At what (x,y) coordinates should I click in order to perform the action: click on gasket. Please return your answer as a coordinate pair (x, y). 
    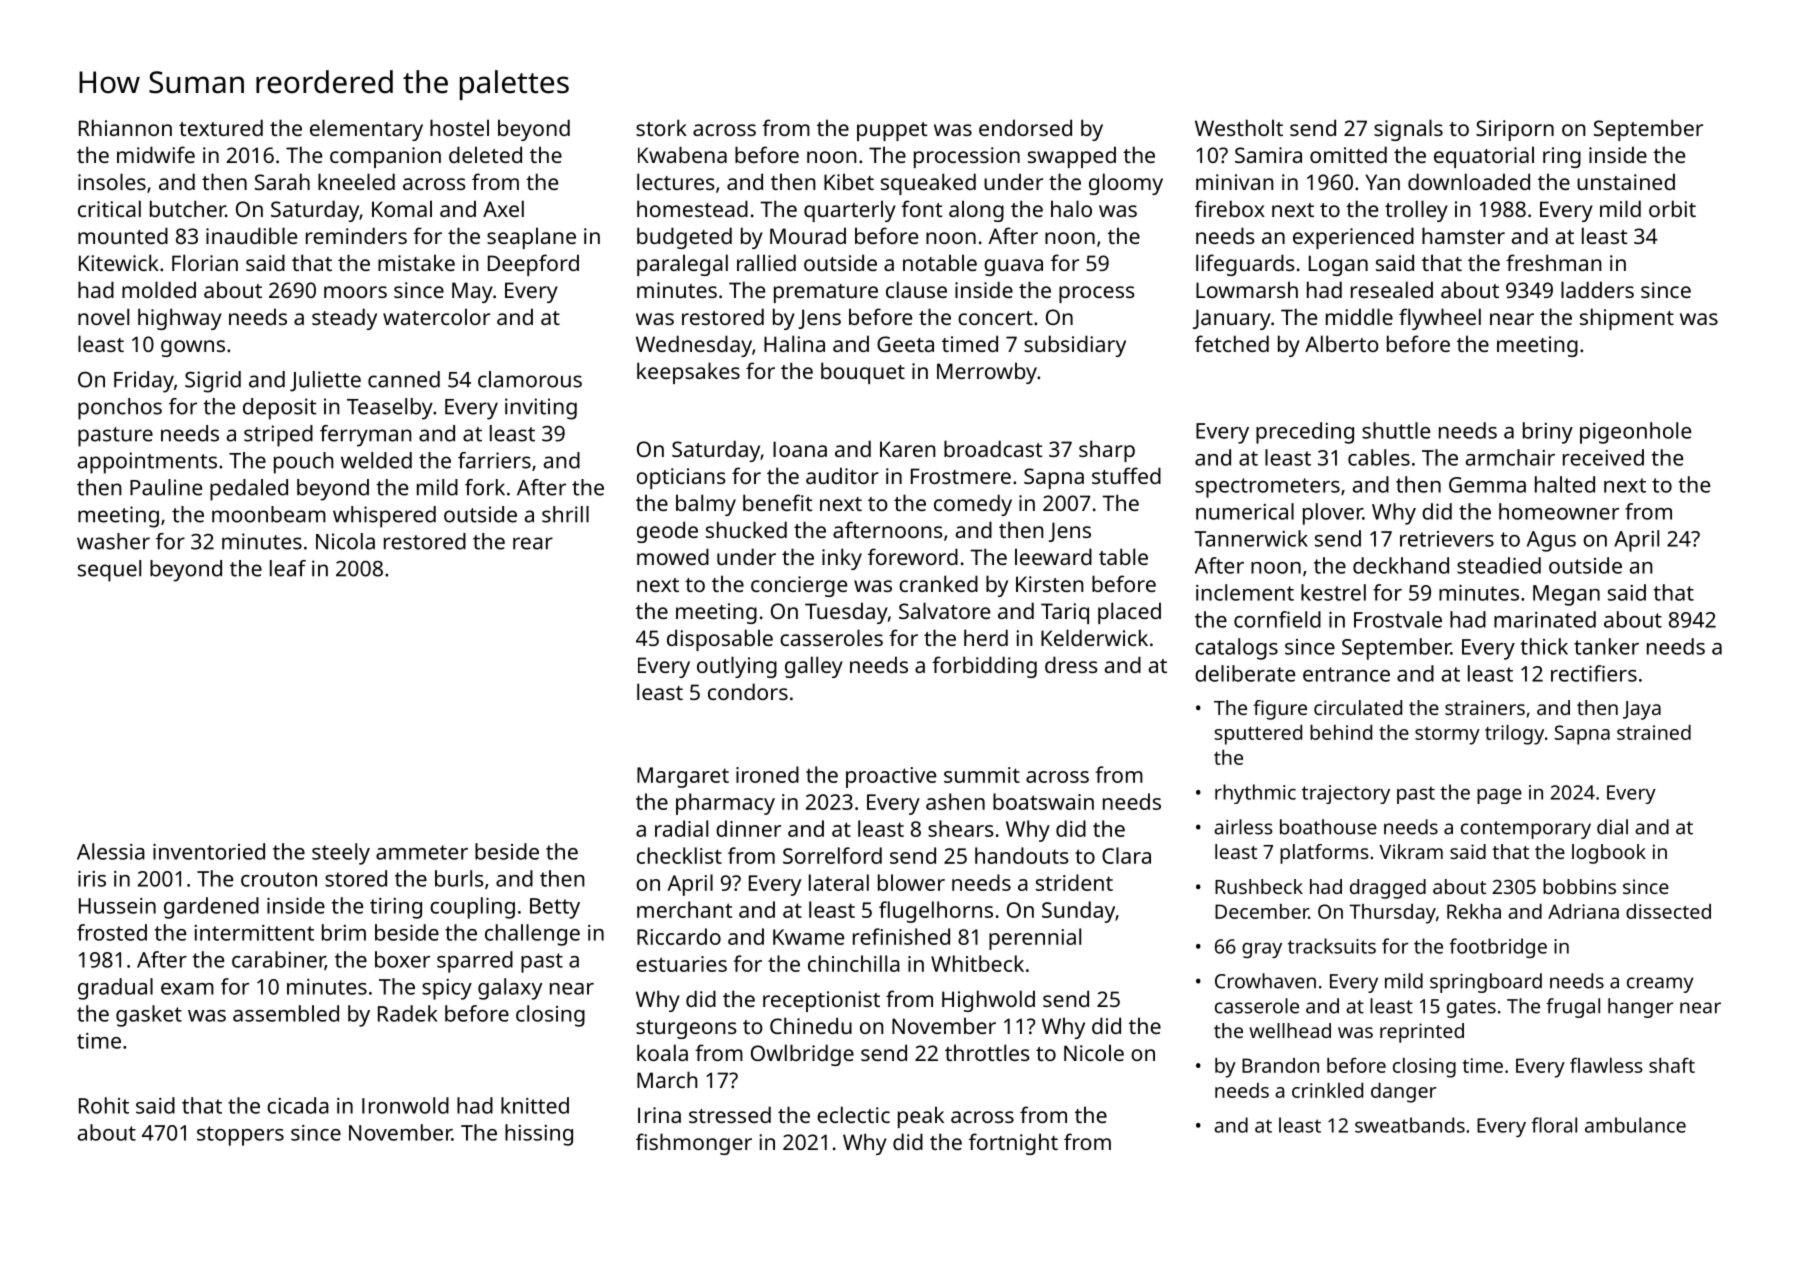
    Looking at the image, I should click on (149, 1016).
